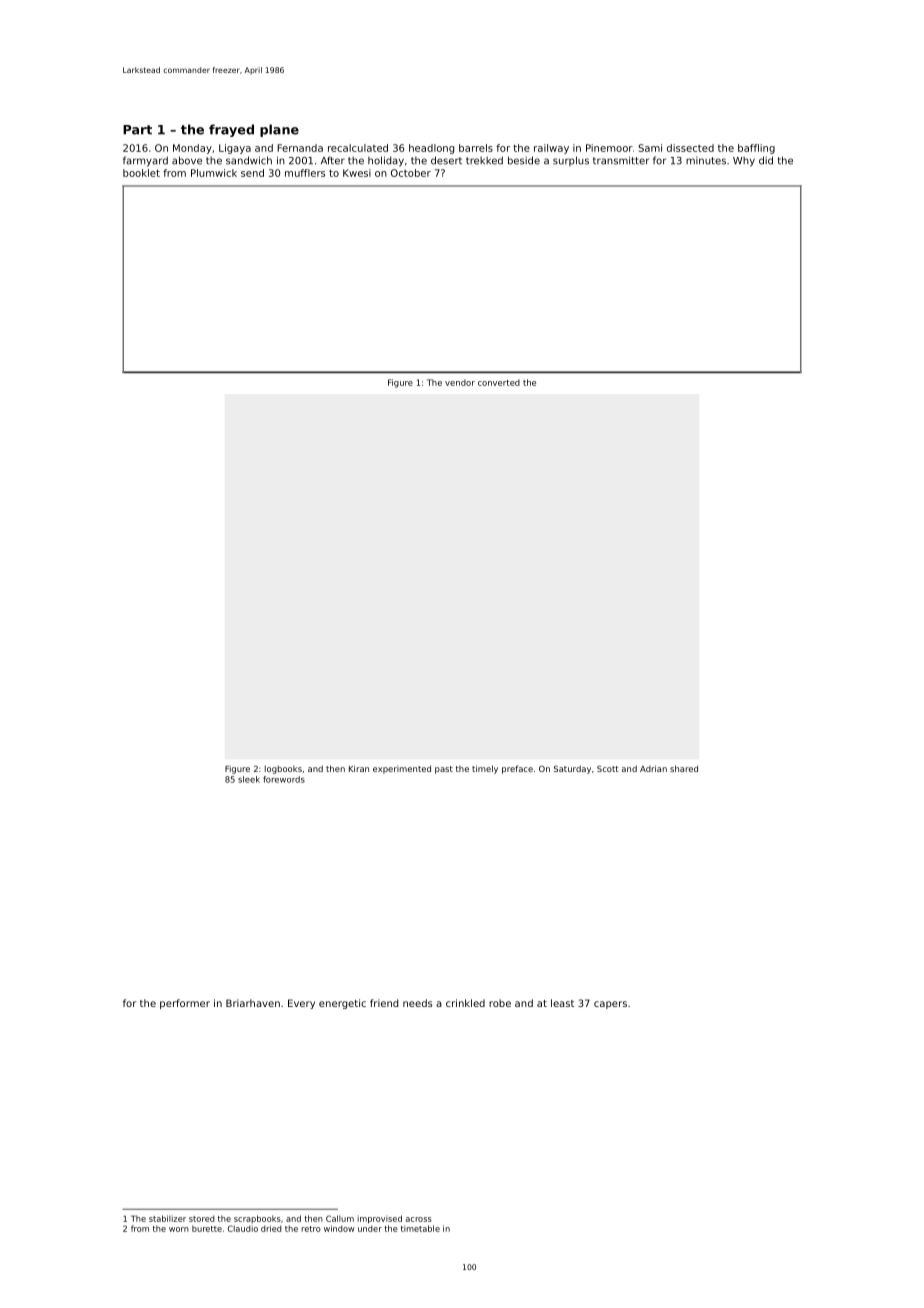 This screenshot has height=1308, width=924. What do you see at coordinates (249, 779) in the screenshot?
I see `sleek` at bounding box center [249, 779].
